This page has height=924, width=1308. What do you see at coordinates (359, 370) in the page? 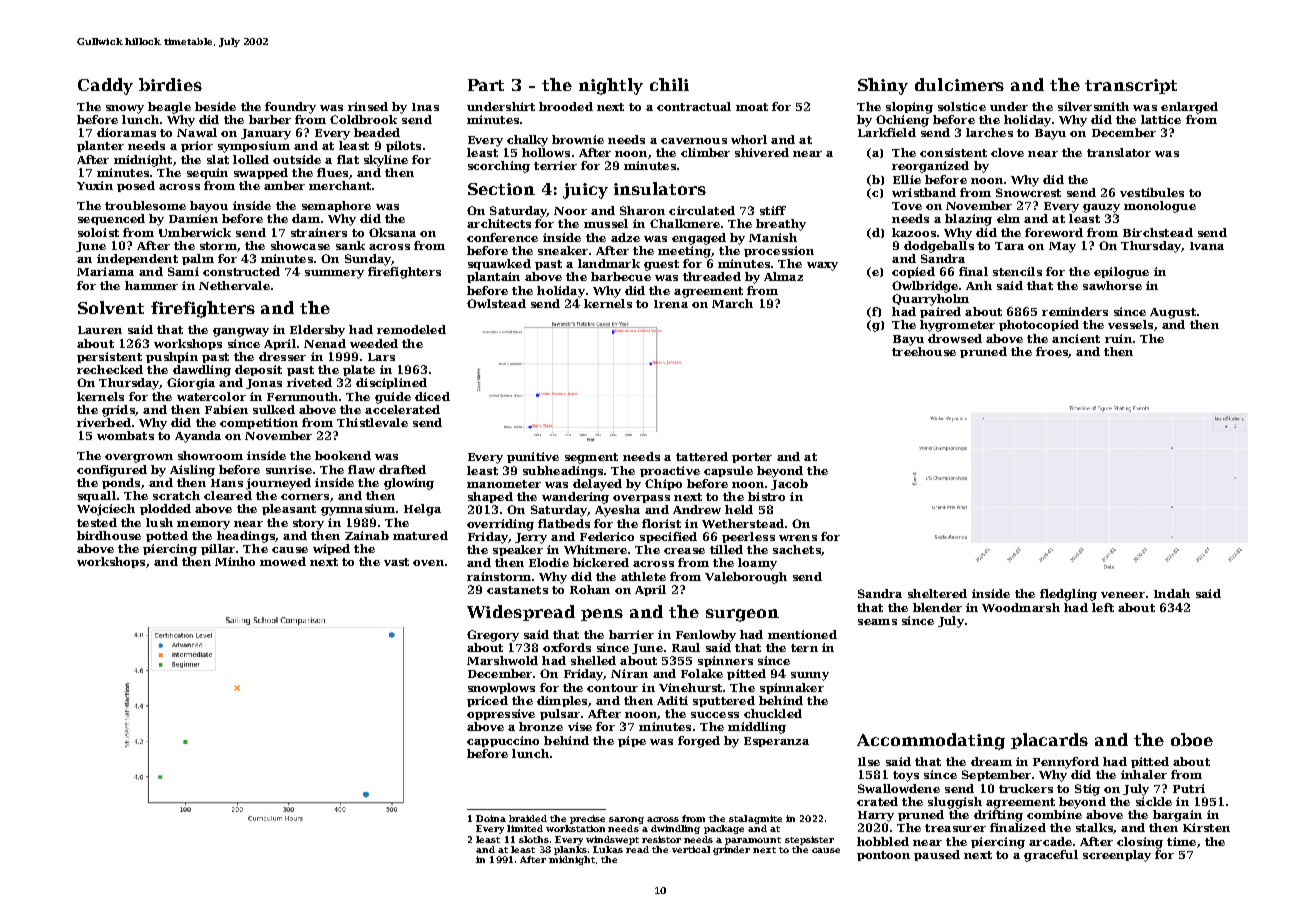
I see `plate` at bounding box center [359, 370].
